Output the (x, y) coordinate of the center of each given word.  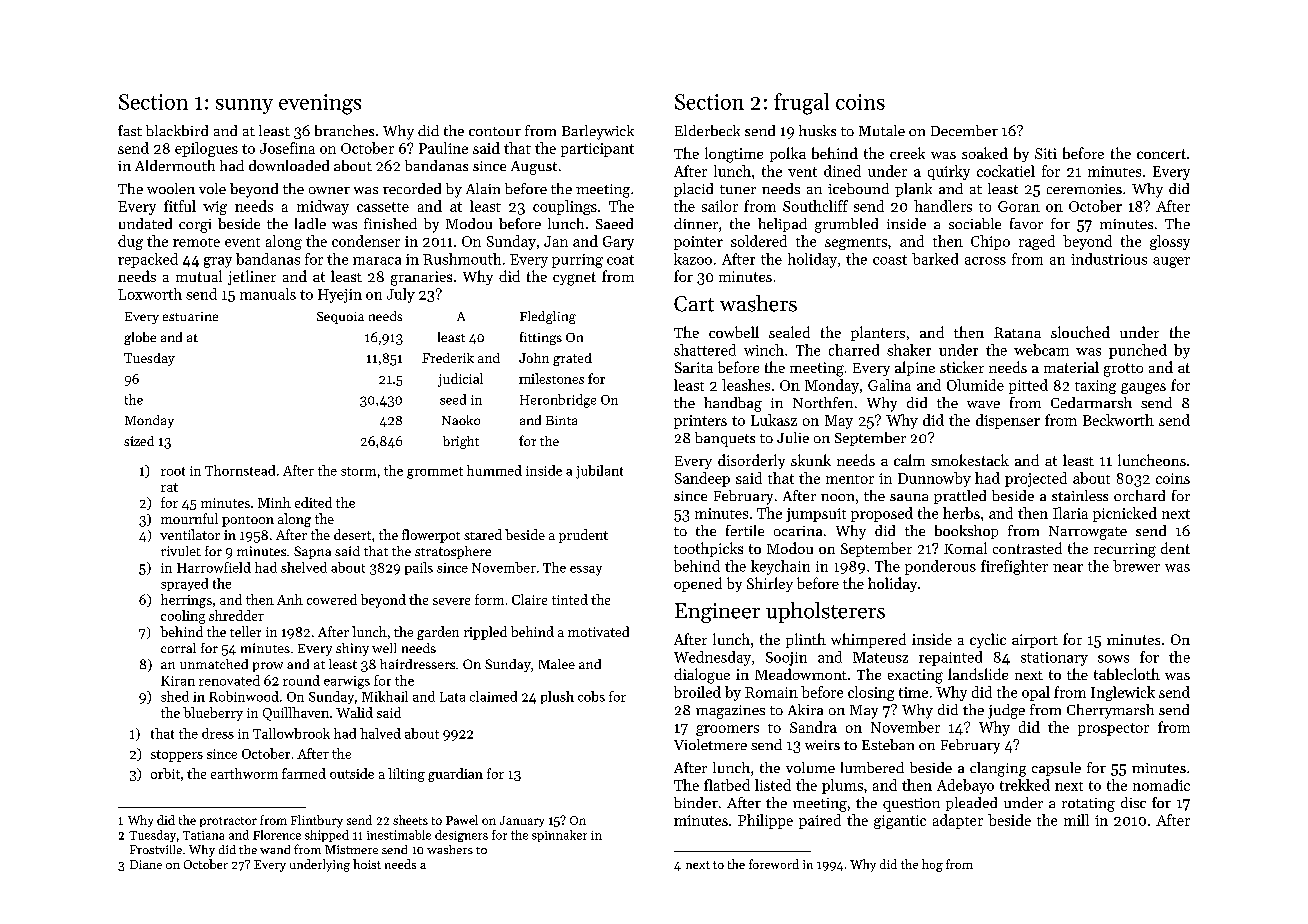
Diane (146, 864)
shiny (352, 649)
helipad (782, 225)
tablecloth (1127, 674)
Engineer (717, 613)
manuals (268, 294)
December (964, 130)
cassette (383, 207)
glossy (1170, 242)
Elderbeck (707, 130)
